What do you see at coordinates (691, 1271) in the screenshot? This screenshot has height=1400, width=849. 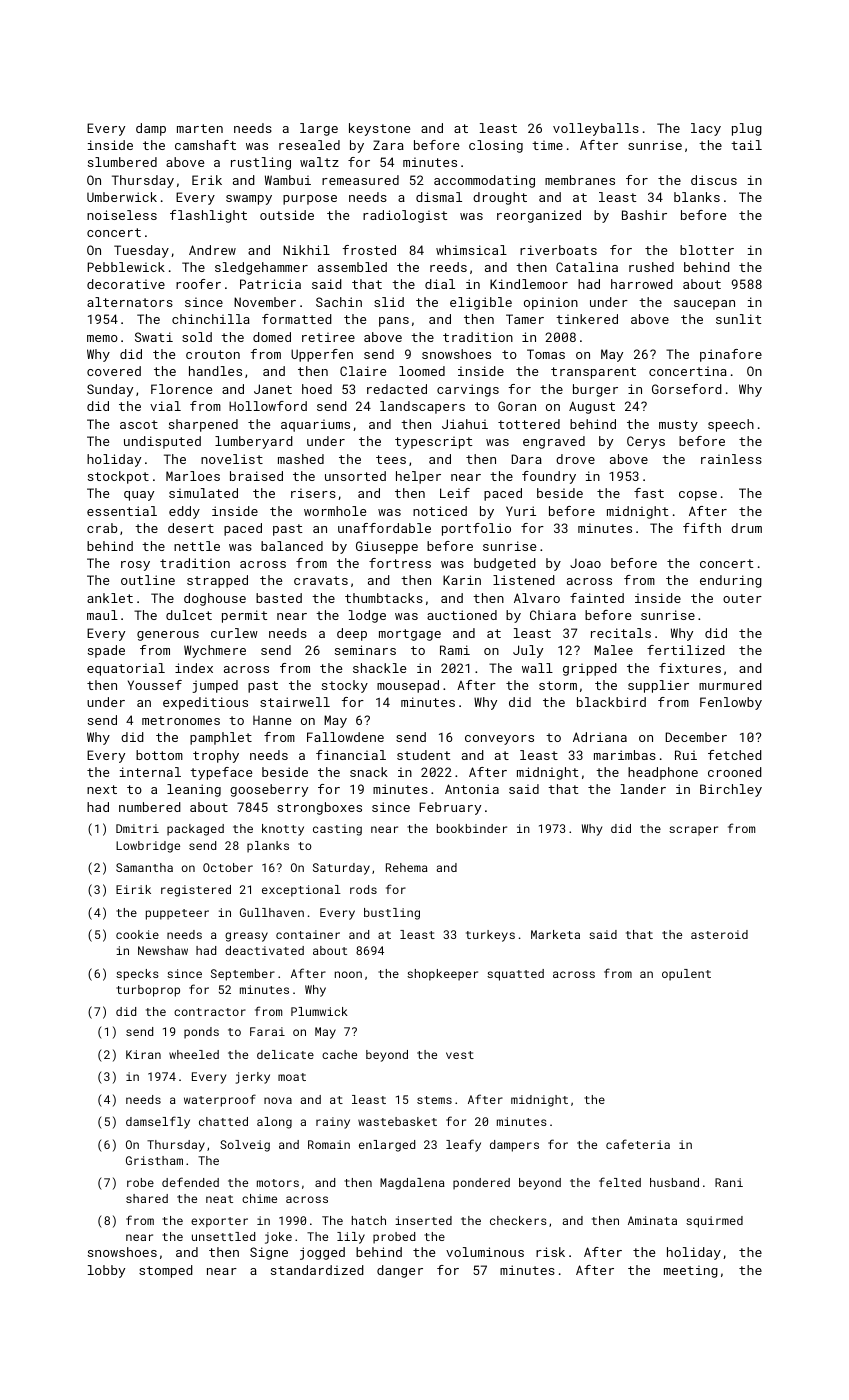 I see `meeting` at bounding box center [691, 1271].
